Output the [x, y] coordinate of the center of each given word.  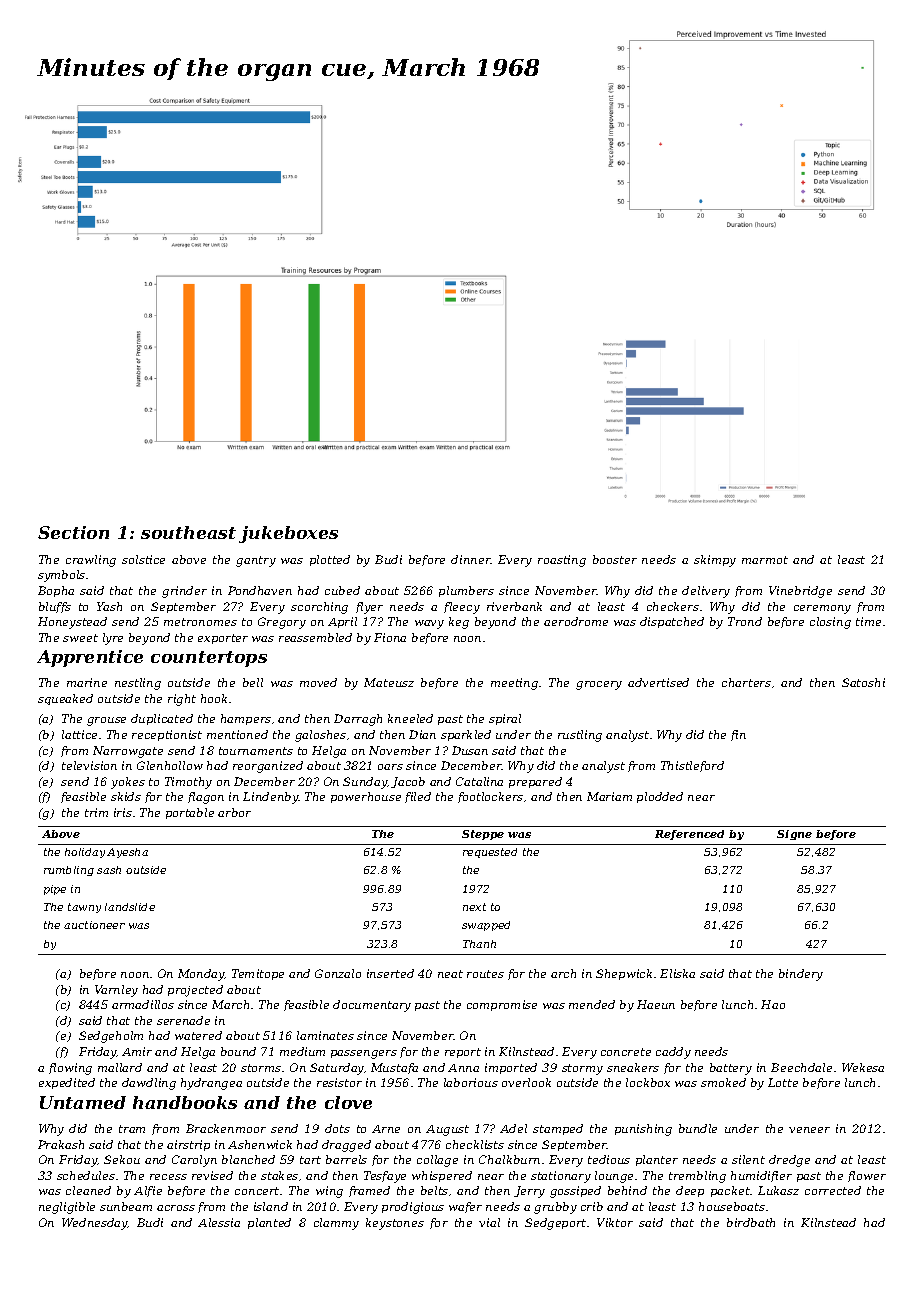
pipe [55, 890]
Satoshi [863, 682]
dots [337, 1128]
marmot [765, 560]
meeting [514, 684]
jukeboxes [288, 534]
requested [490, 853]
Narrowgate [128, 752]
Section [73, 532]
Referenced [689, 835]
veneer [809, 1130]
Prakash [61, 1144]
